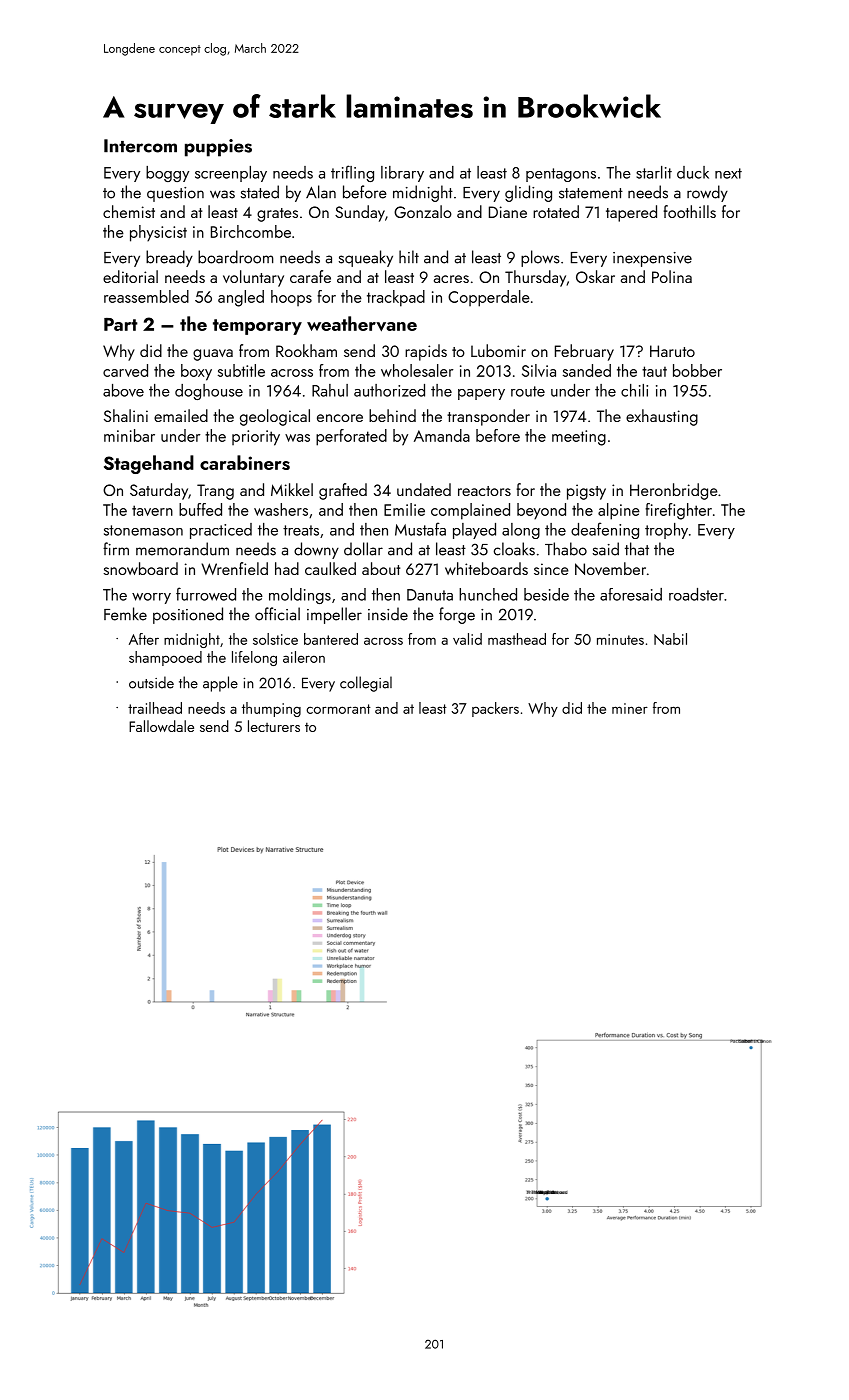  Describe the element at coordinates (690, 211) in the page. I see `foothills` at that location.
